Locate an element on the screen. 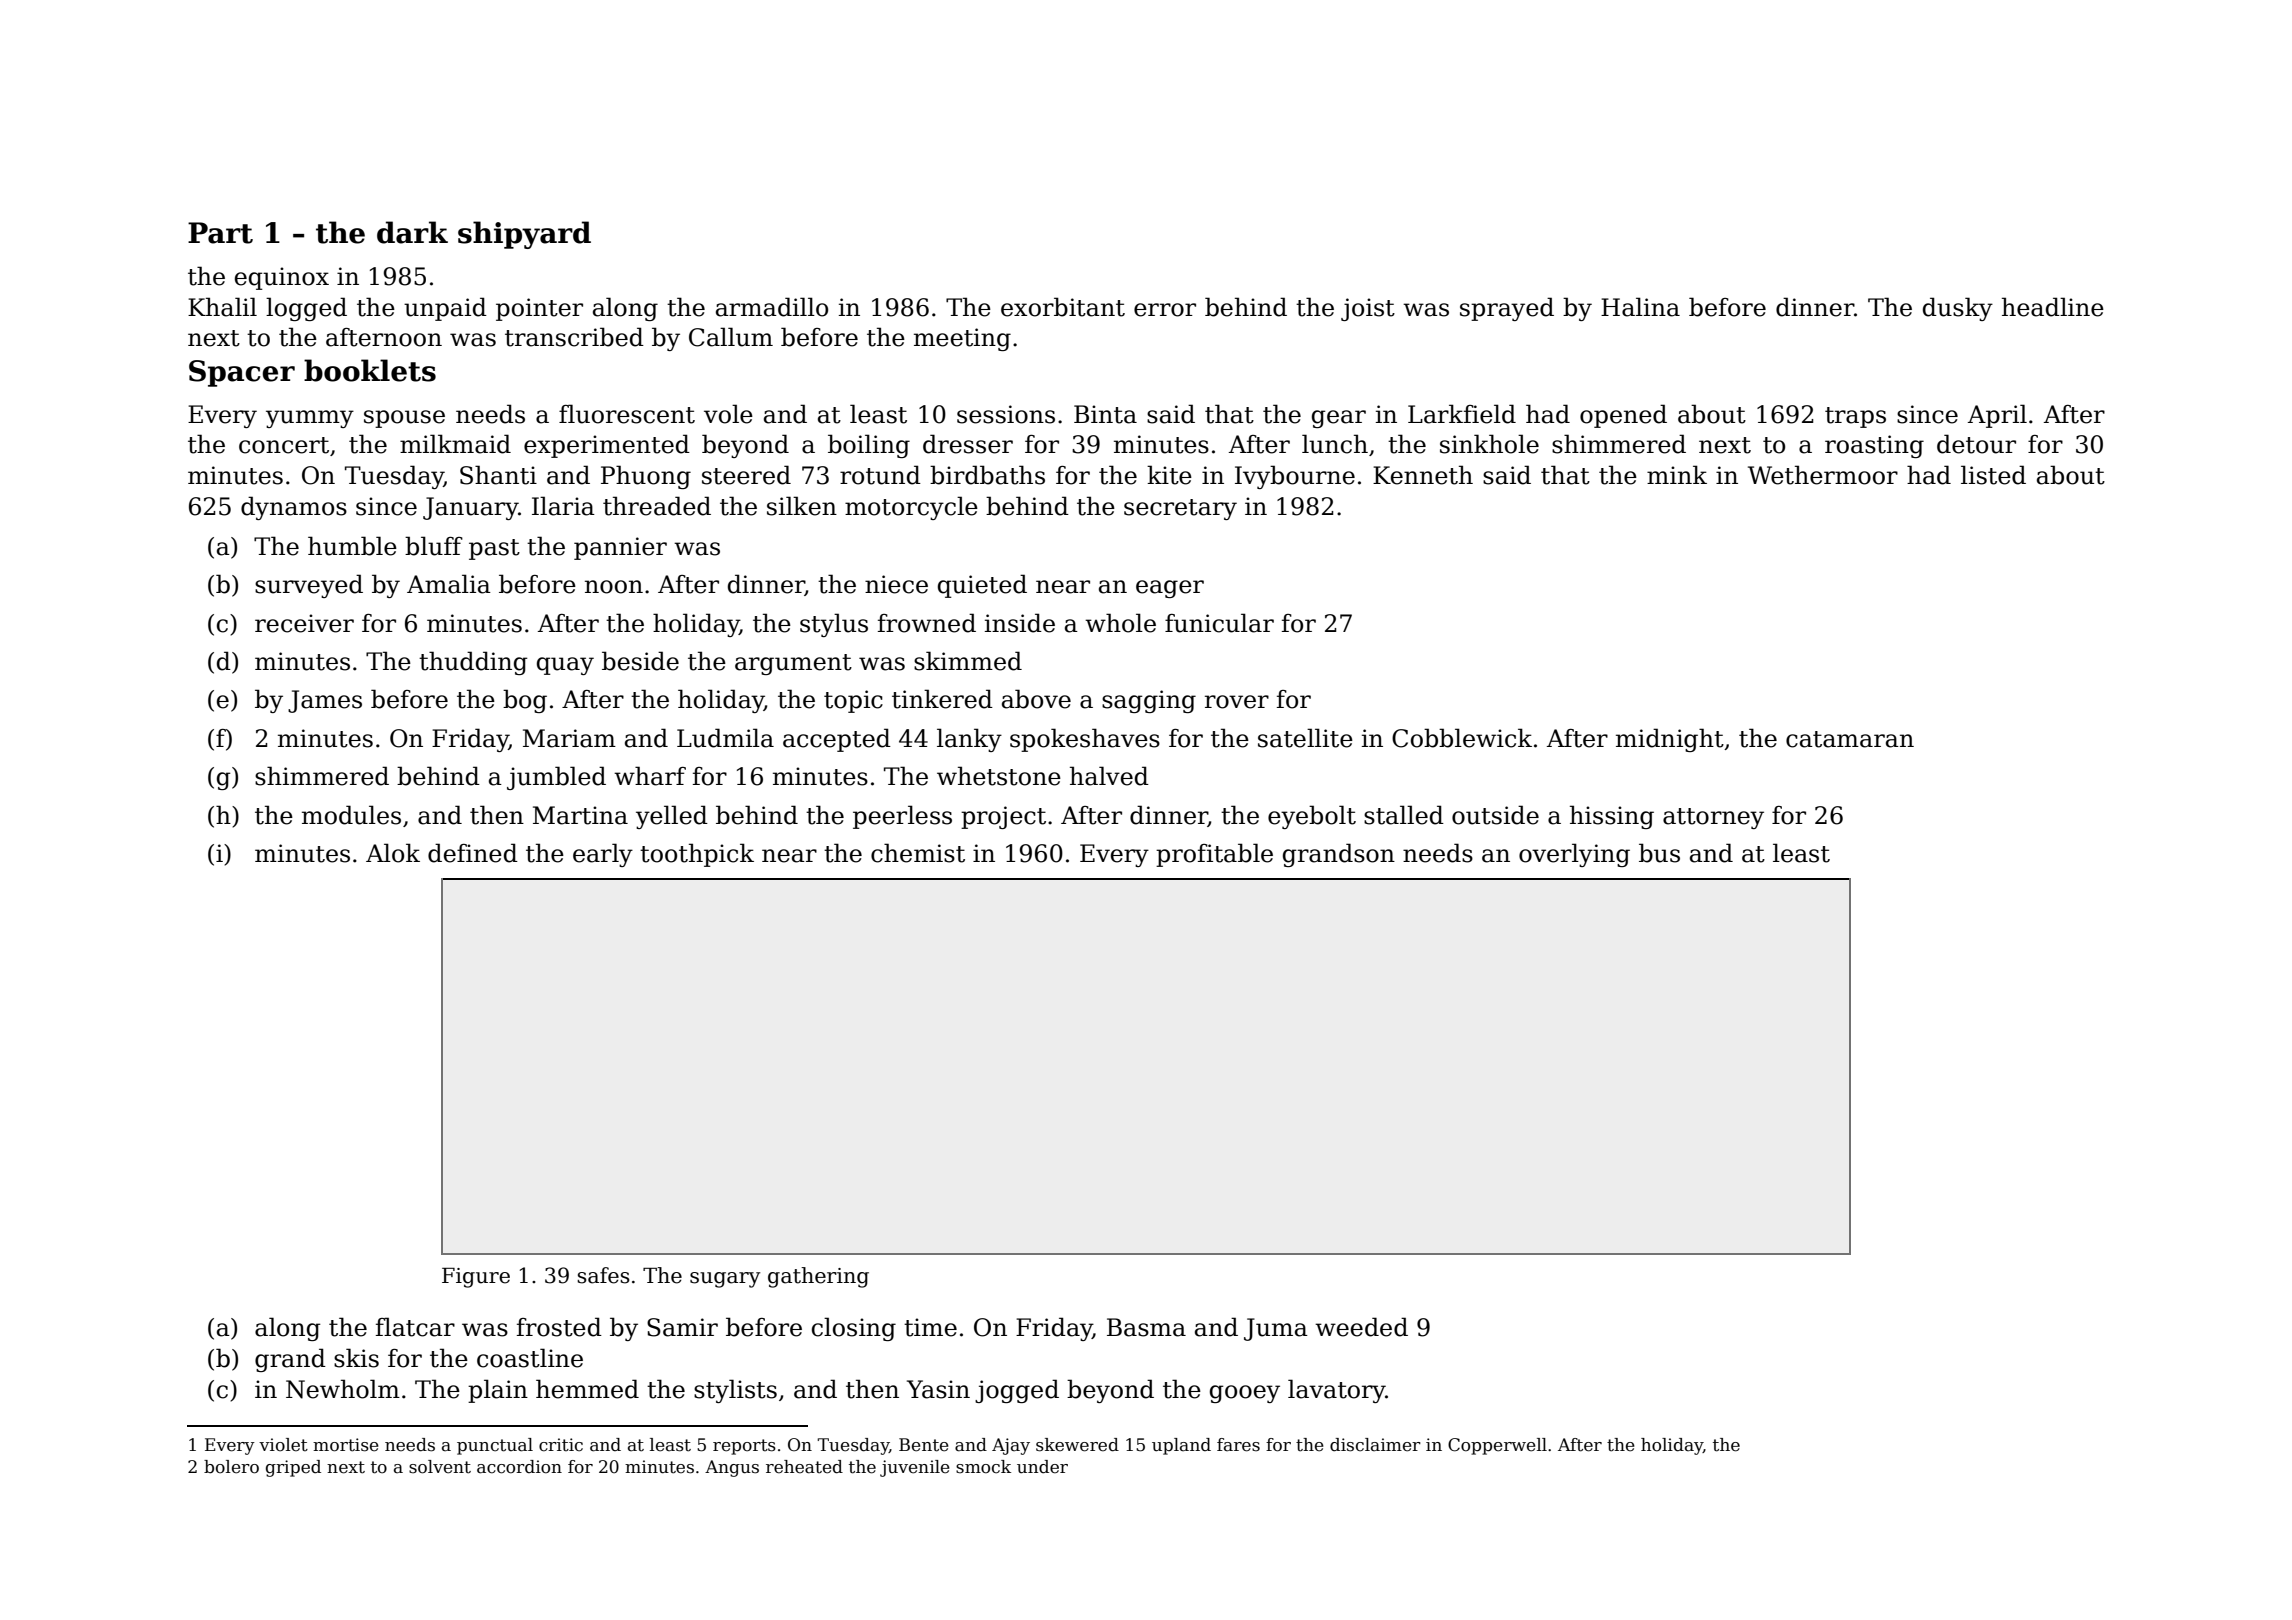 This screenshot has height=1620, width=2292. solvent is located at coordinates (440, 1467).
